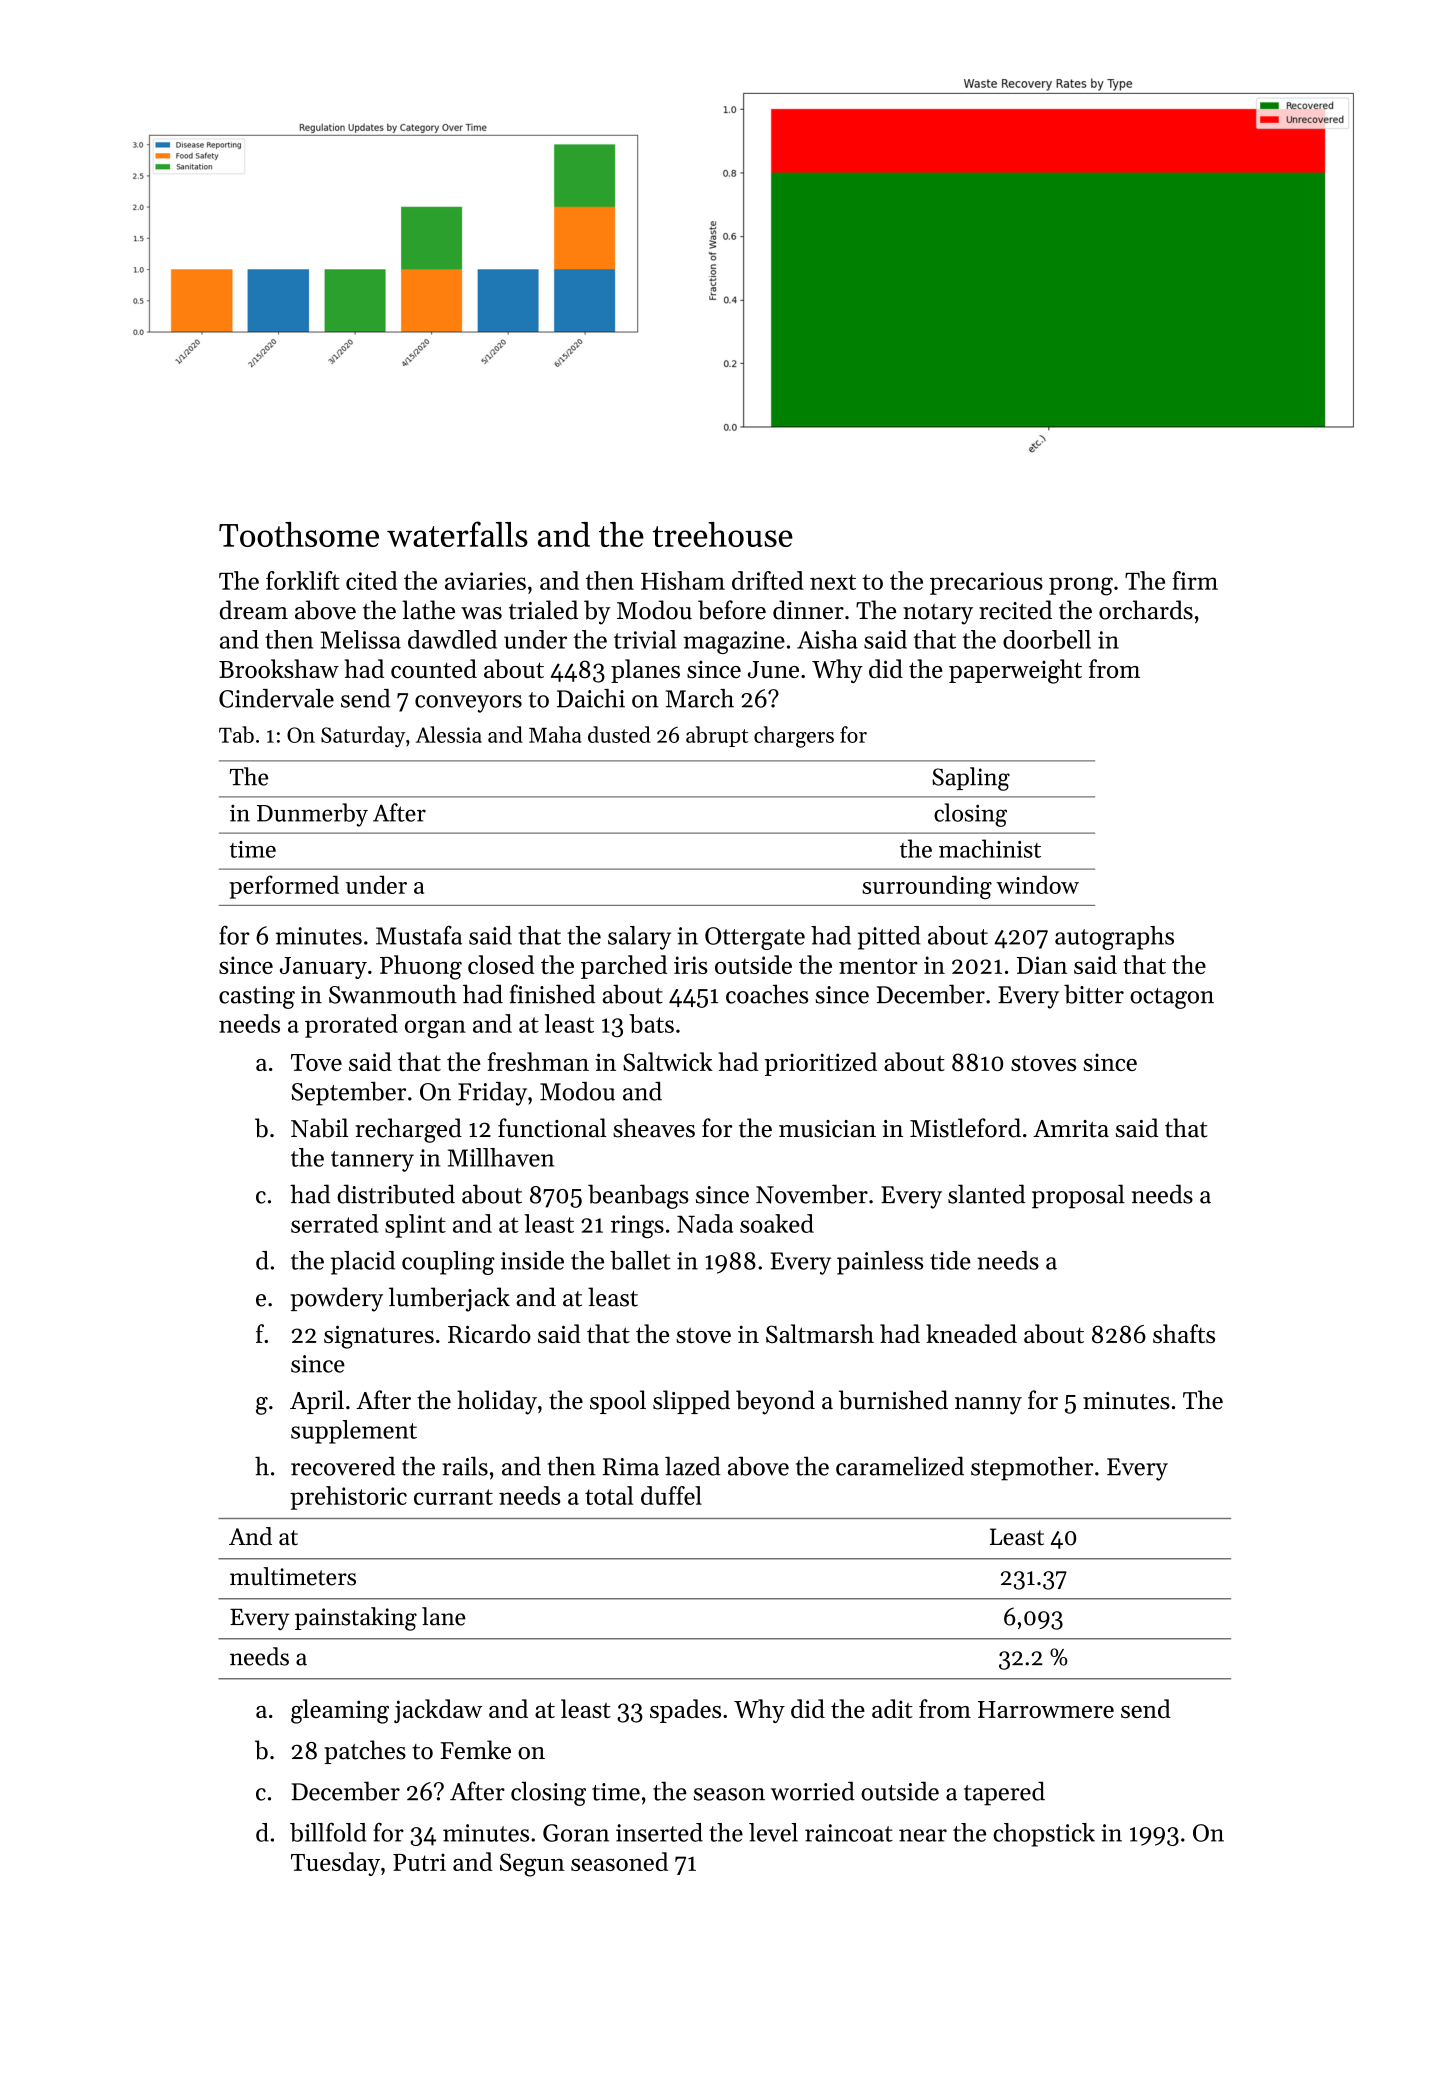 The width and height of the screenshot is (1450, 2100). What do you see at coordinates (337, 1299) in the screenshot?
I see `powdery` at bounding box center [337, 1299].
